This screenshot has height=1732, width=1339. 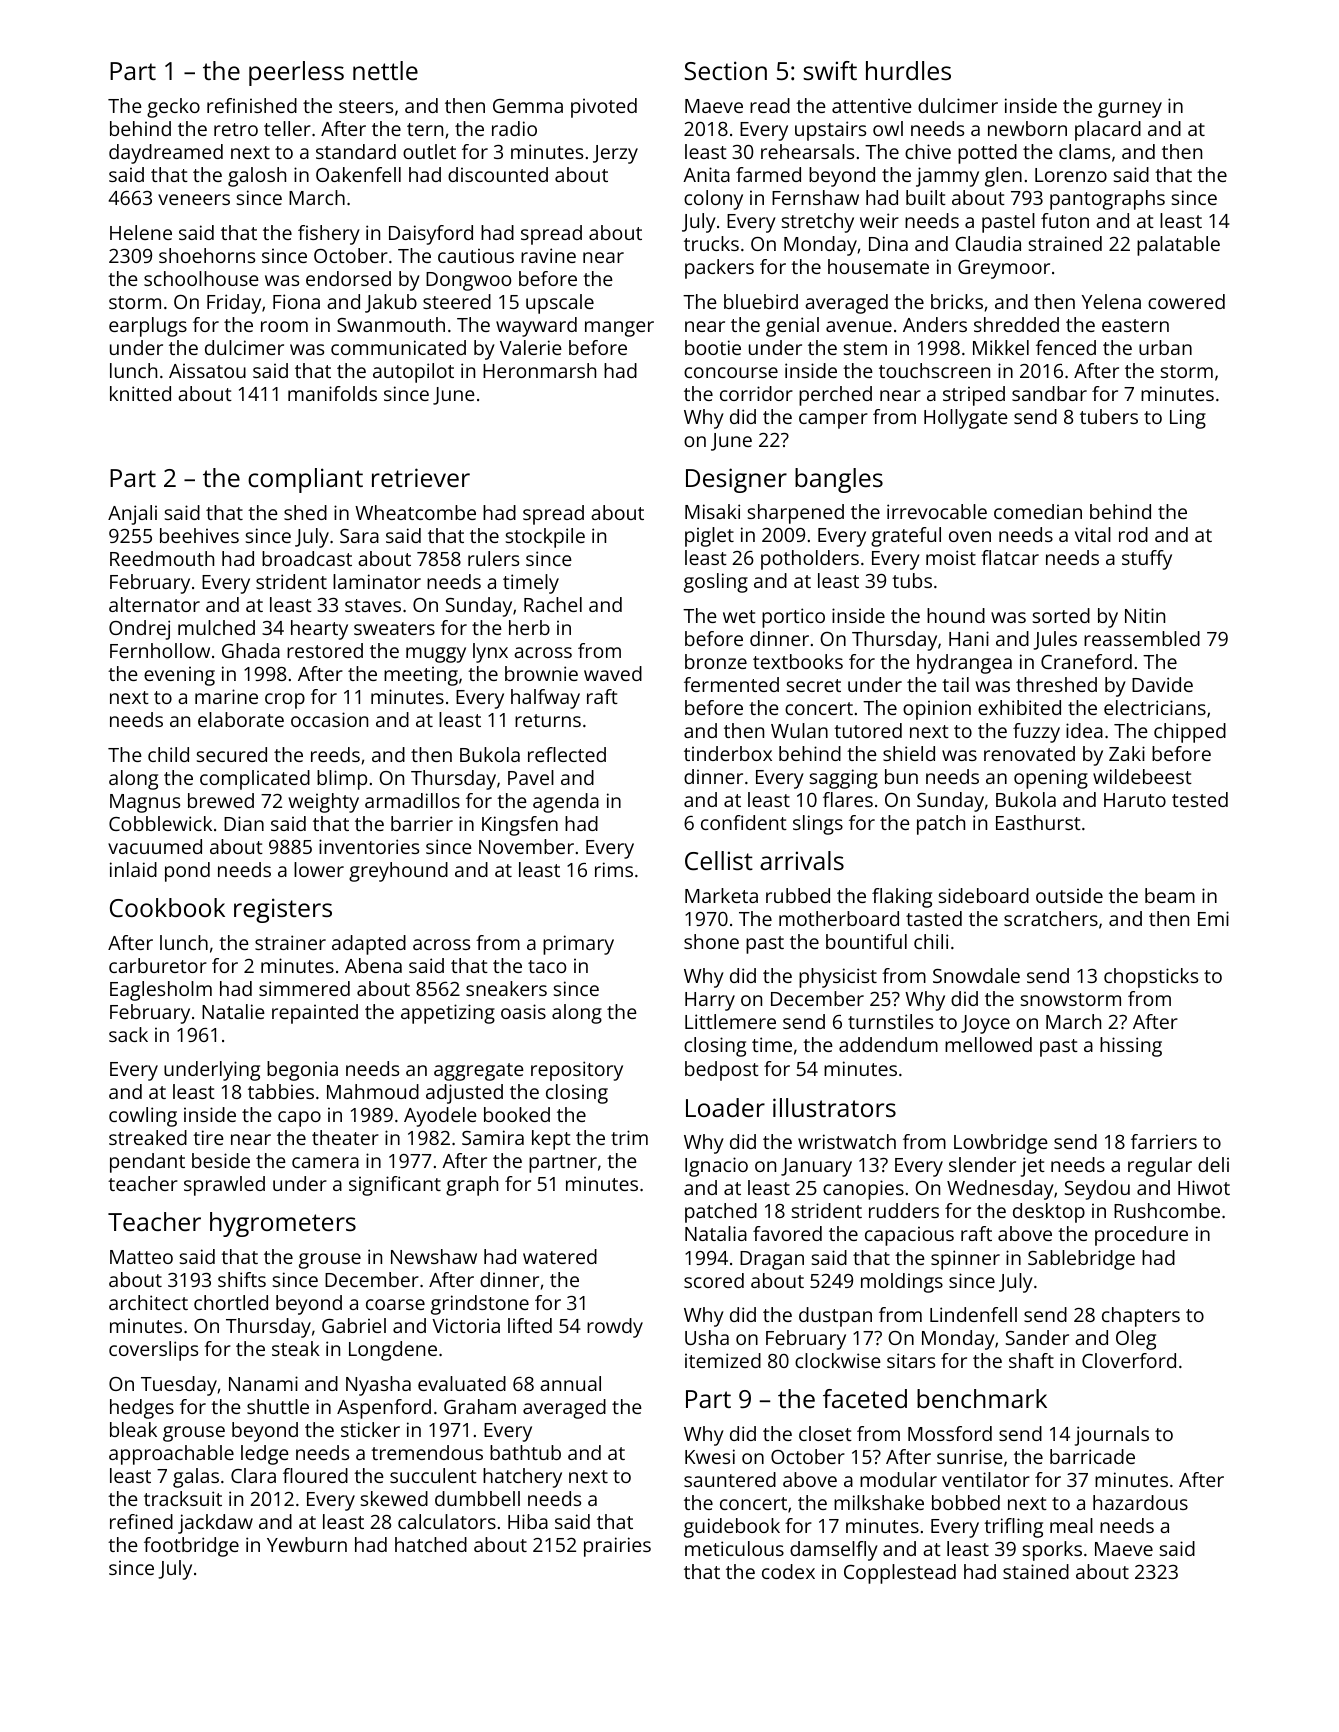 I want to click on hurdles, so click(x=908, y=70).
